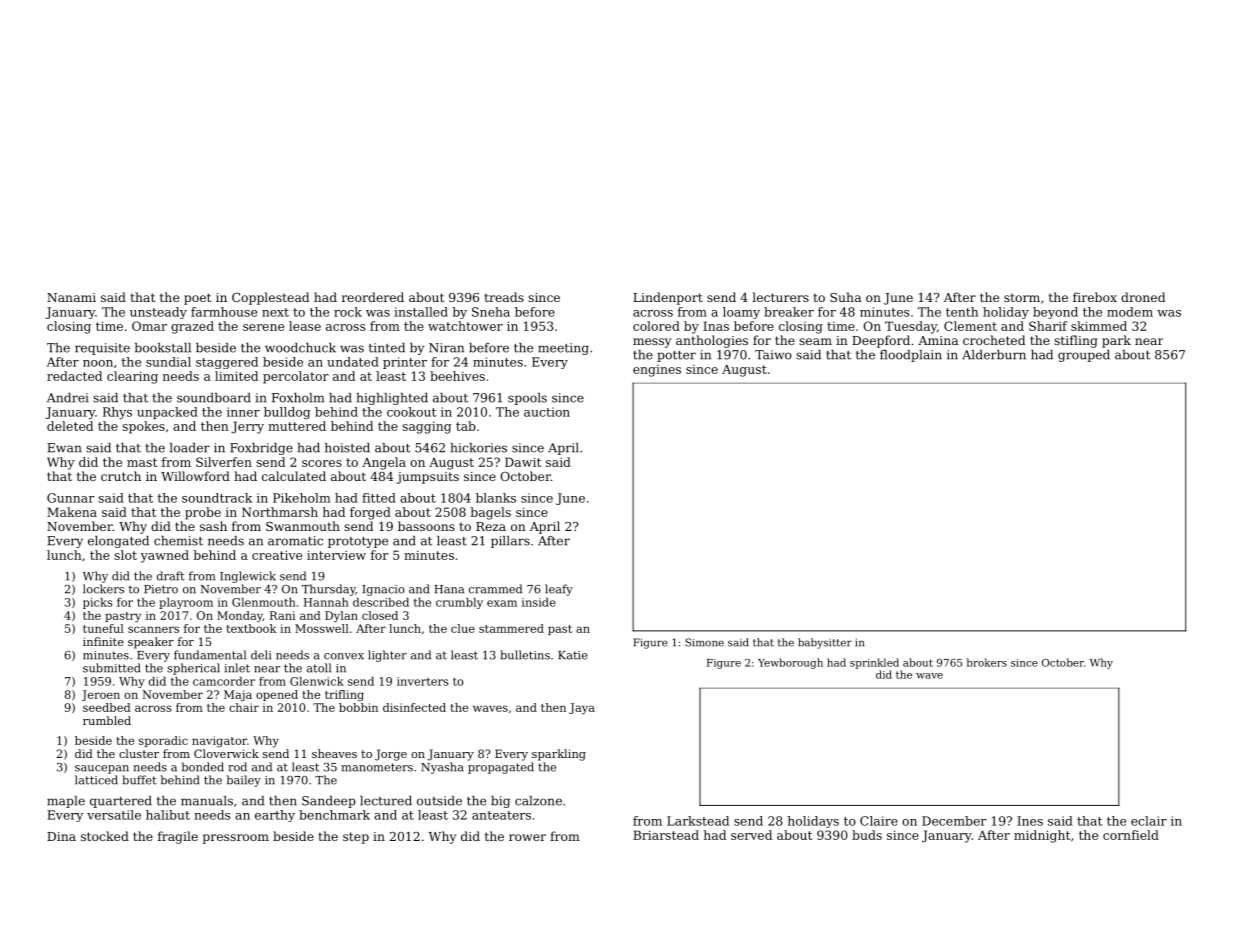  What do you see at coordinates (490, 513) in the screenshot?
I see `bagels` at bounding box center [490, 513].
